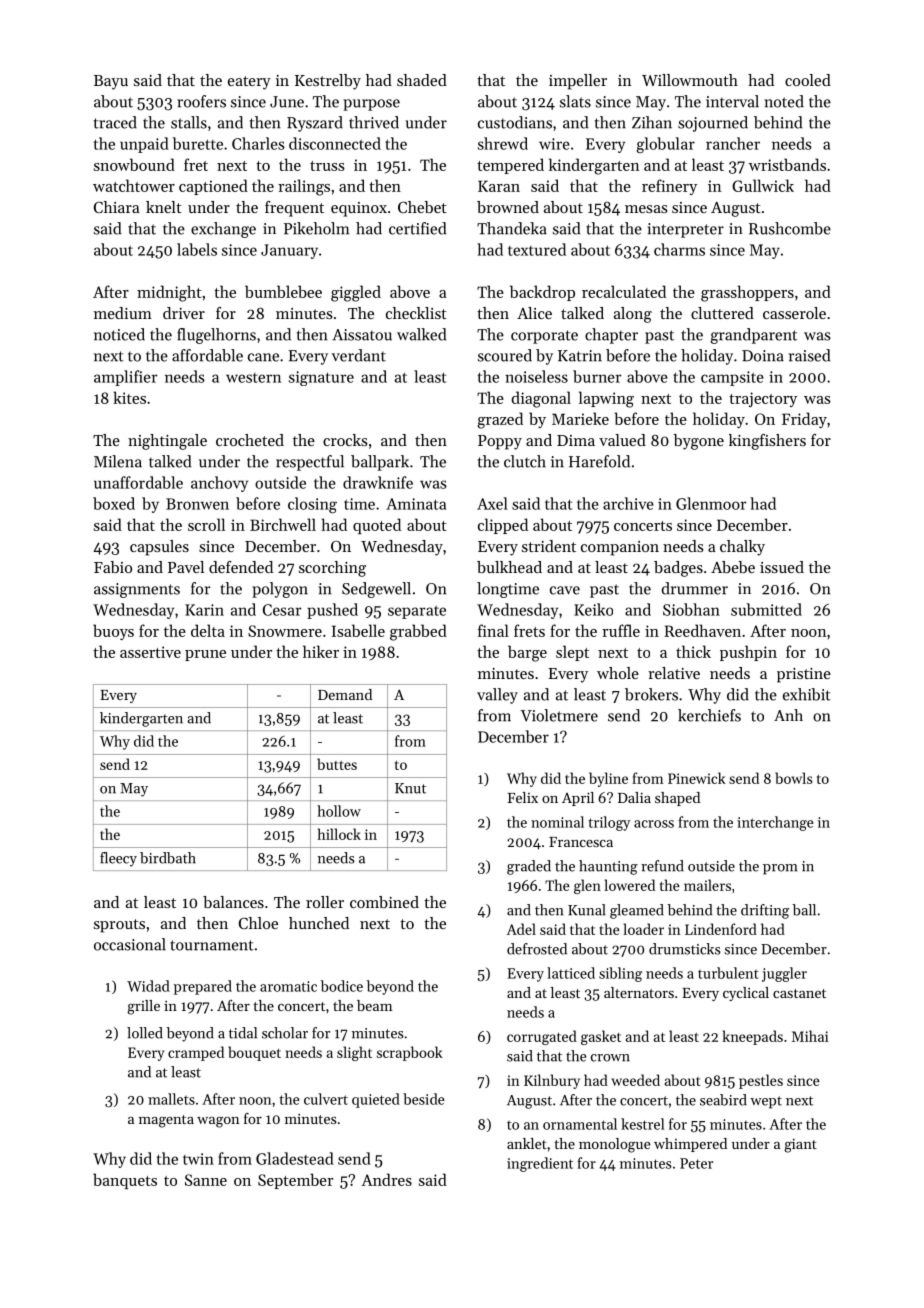 The width and height of the screenshot is (924, 1308). Describe the element at coordinates (386, 1179) in the screenshot. I see `Andres` at that location.
